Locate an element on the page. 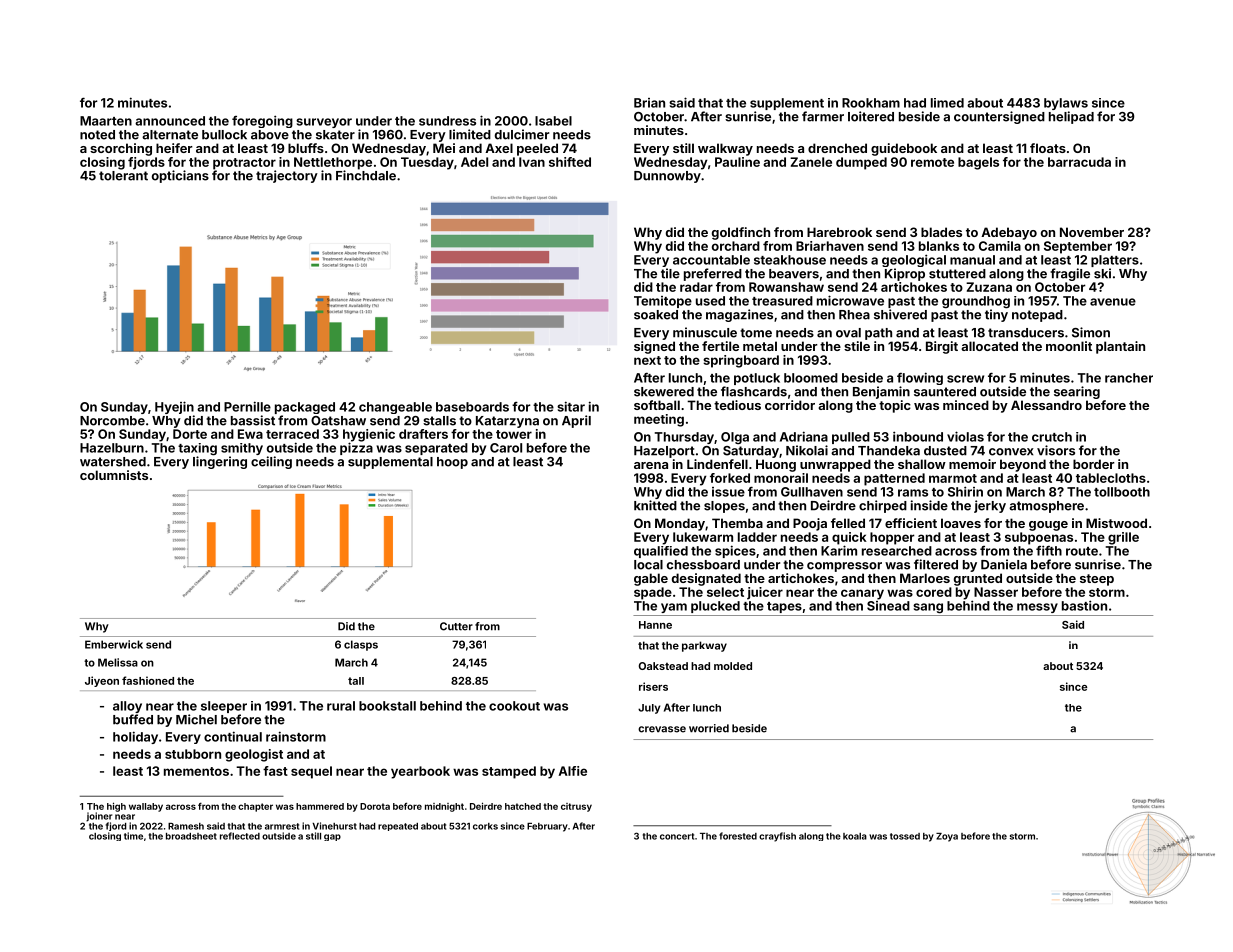  Hyejin is located at coordinates (174, 407).
